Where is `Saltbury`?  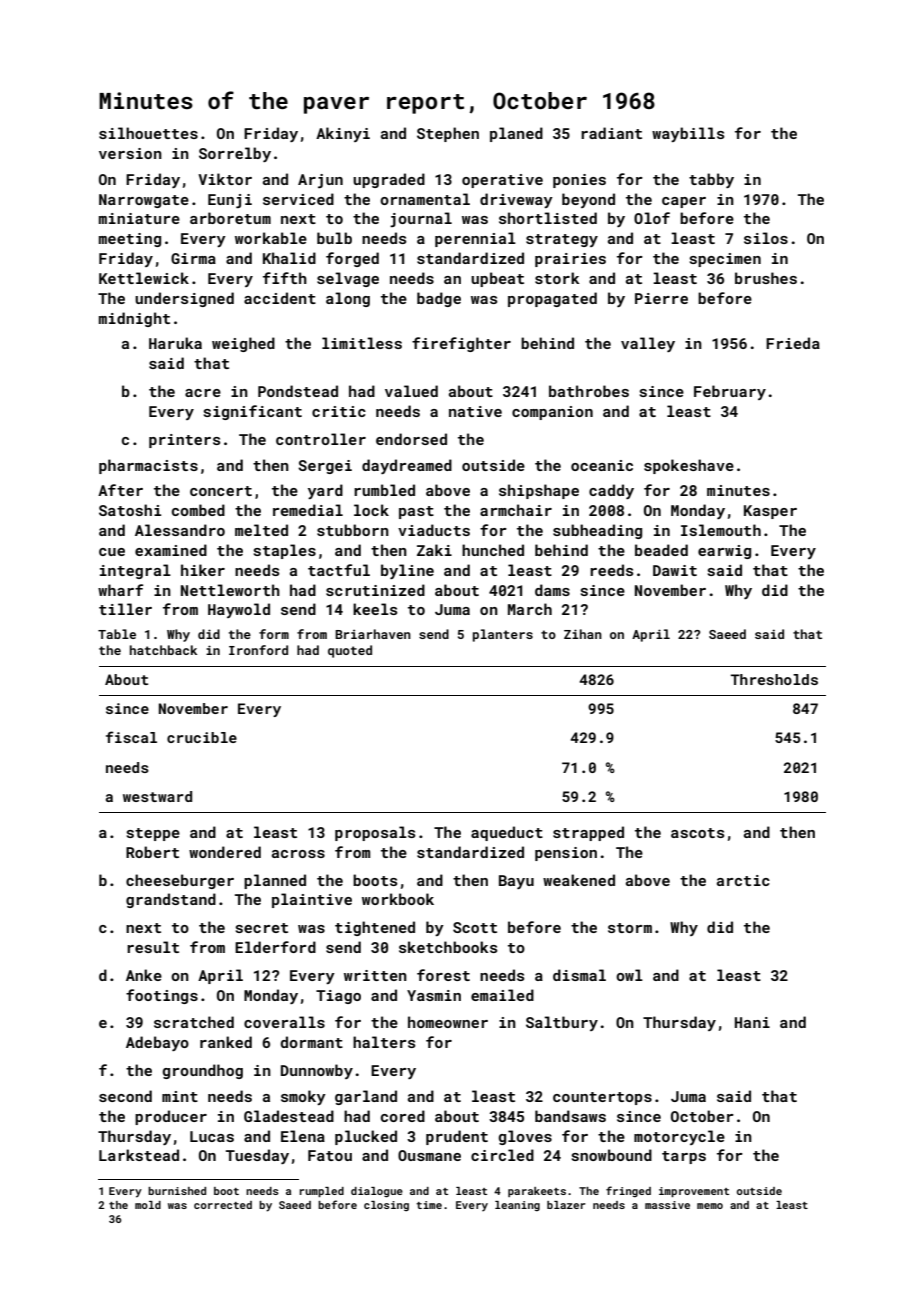
Saltbury is located at coordinates (562, 1023).
